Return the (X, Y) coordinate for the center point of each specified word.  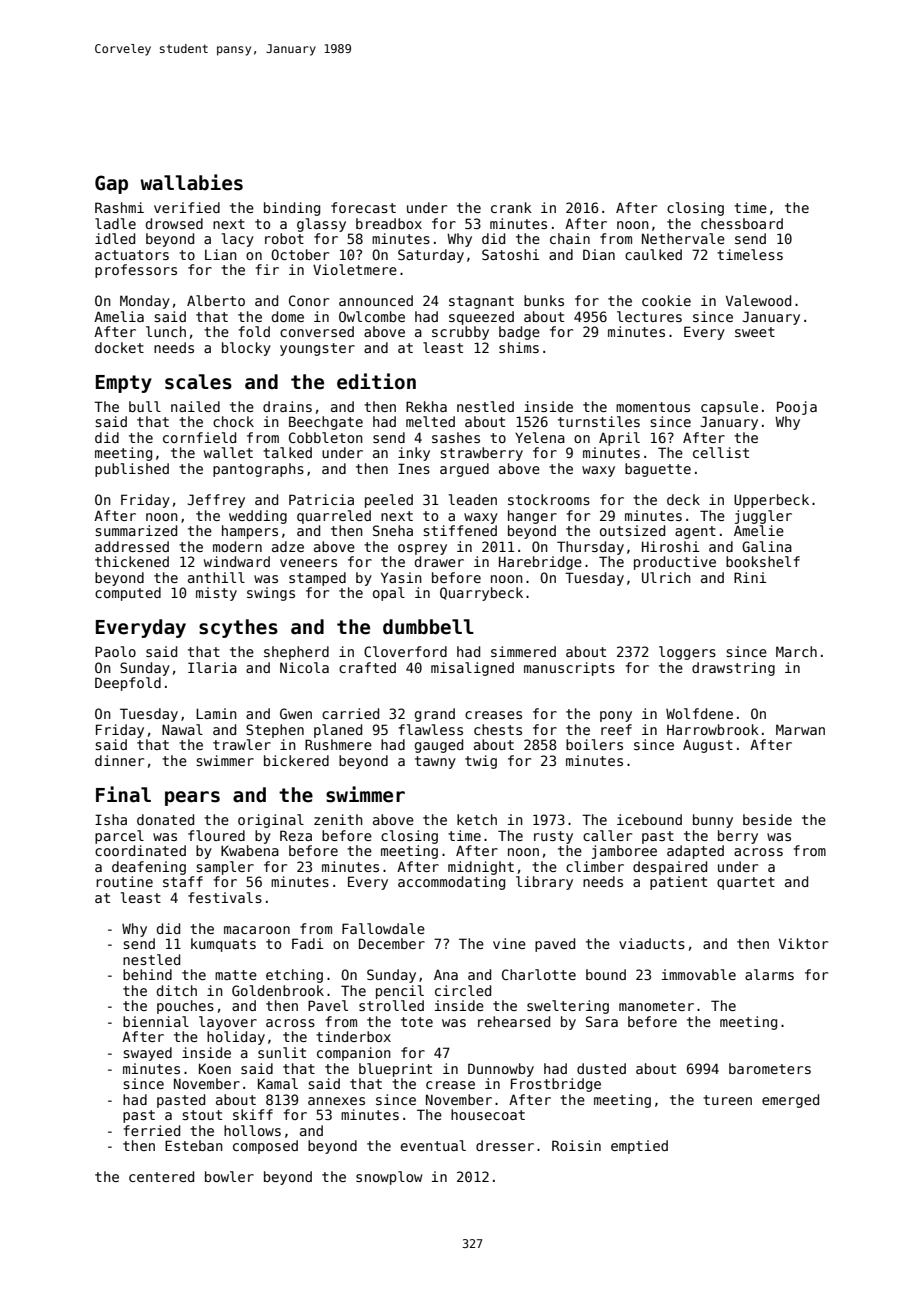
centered (161, 1176)
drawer (439, 561)
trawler (242, 744)
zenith (338, 819)
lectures (649, 316)
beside (767, 819)
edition (376, 381)
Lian (221, 254)
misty (216, 594)
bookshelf (763, 561)
